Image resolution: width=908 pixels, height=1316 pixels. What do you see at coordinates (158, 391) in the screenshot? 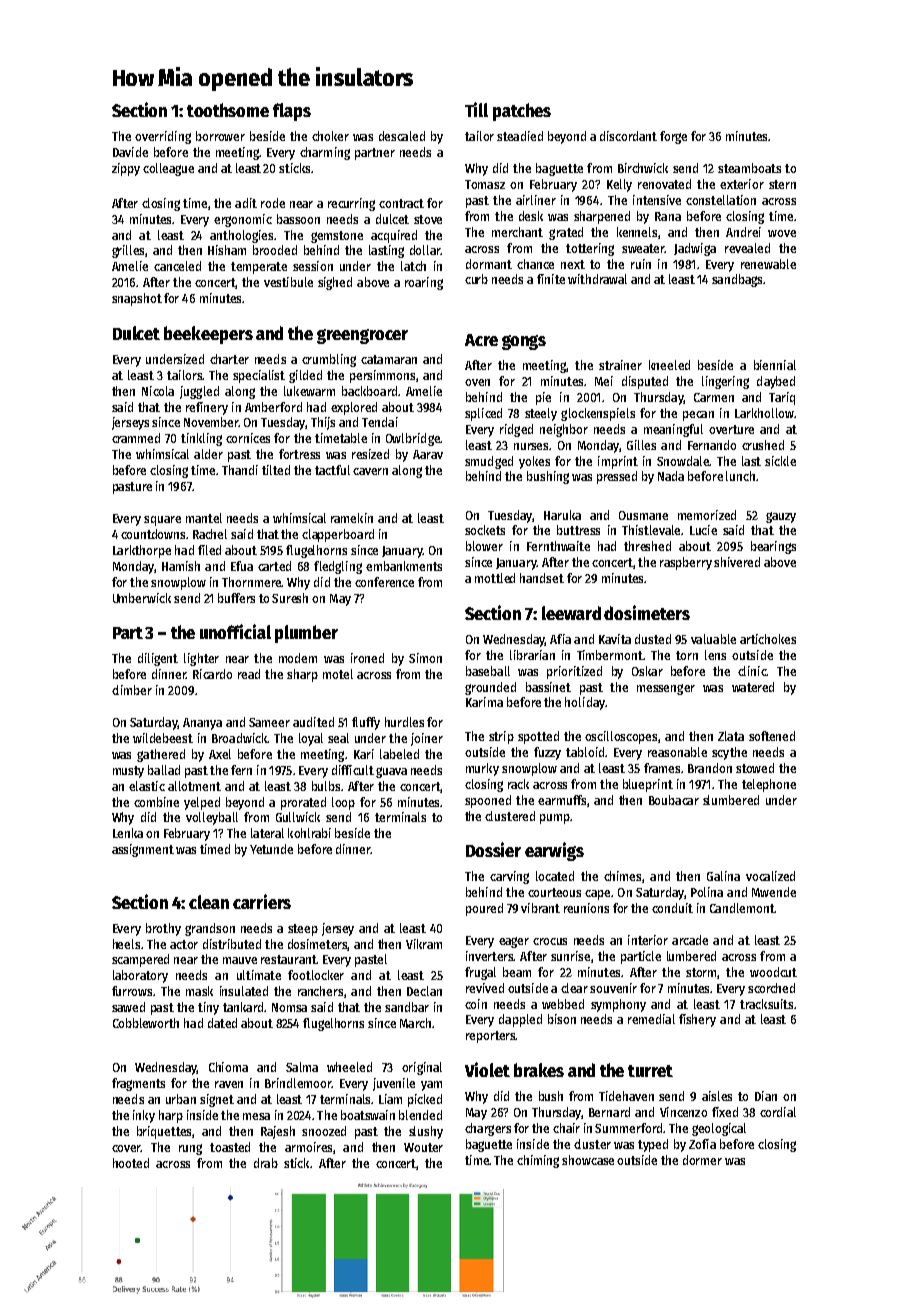
I see `Nicola` at bounding box center [158, 391].
